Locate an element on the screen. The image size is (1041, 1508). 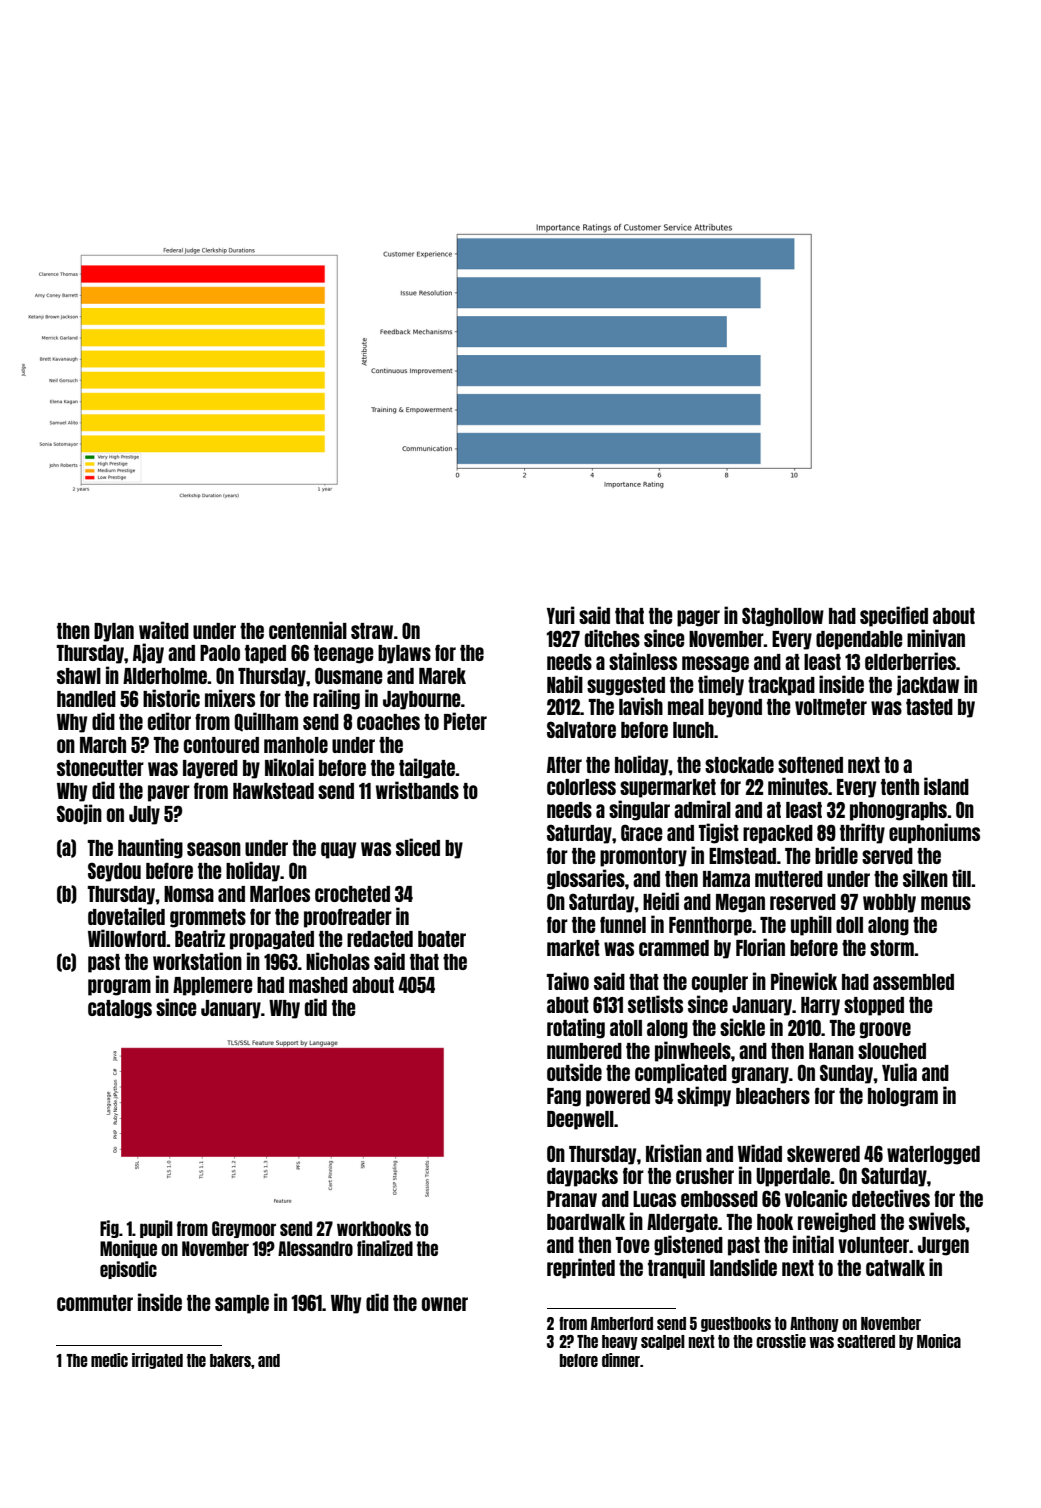
medic is located at coordinates (109, 1360).
